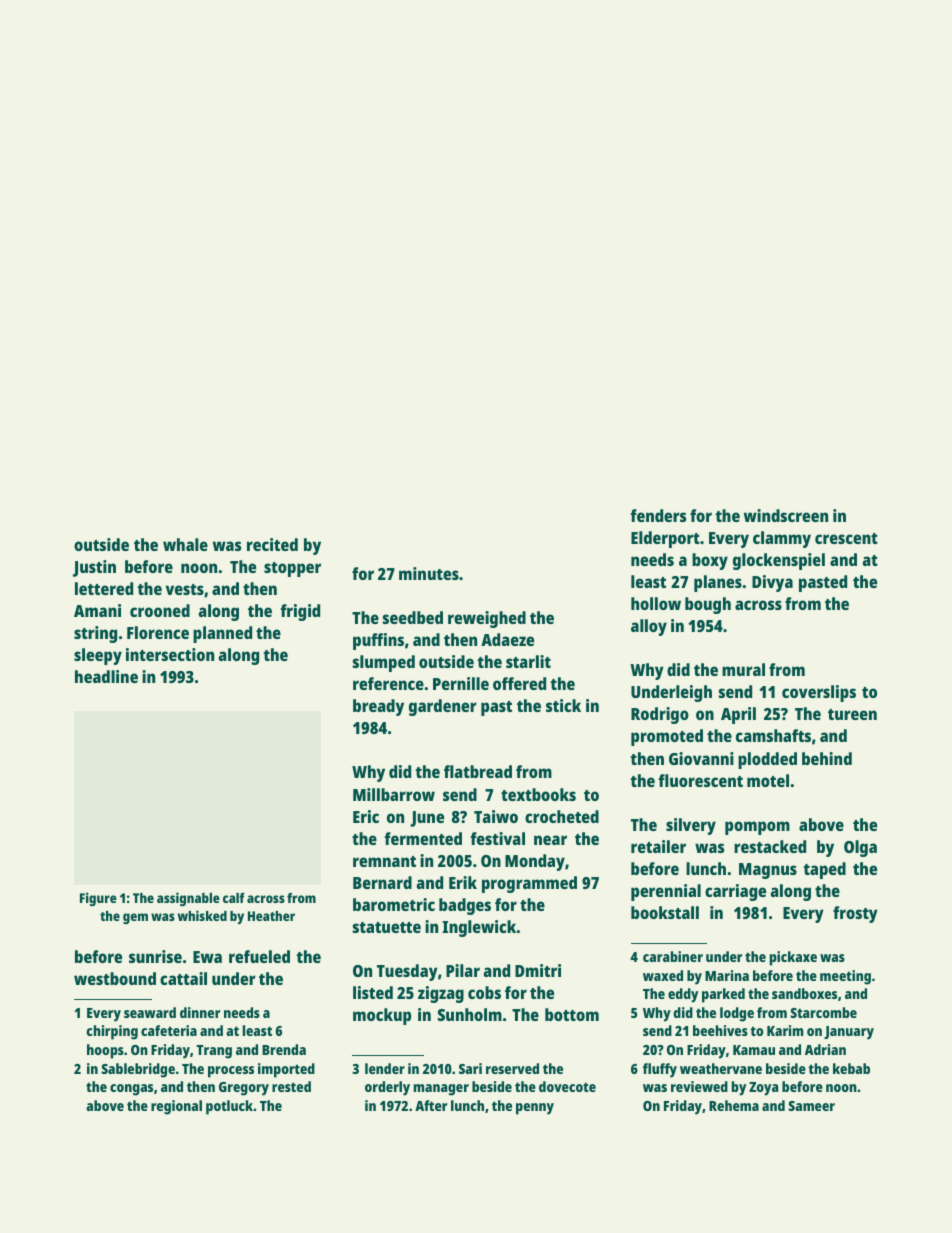 Image resolution: width=952 pixels, height=1233 pixels. Describe the element at coordinates (660, 715) in the document. I see `Rodrigo` at that location.
